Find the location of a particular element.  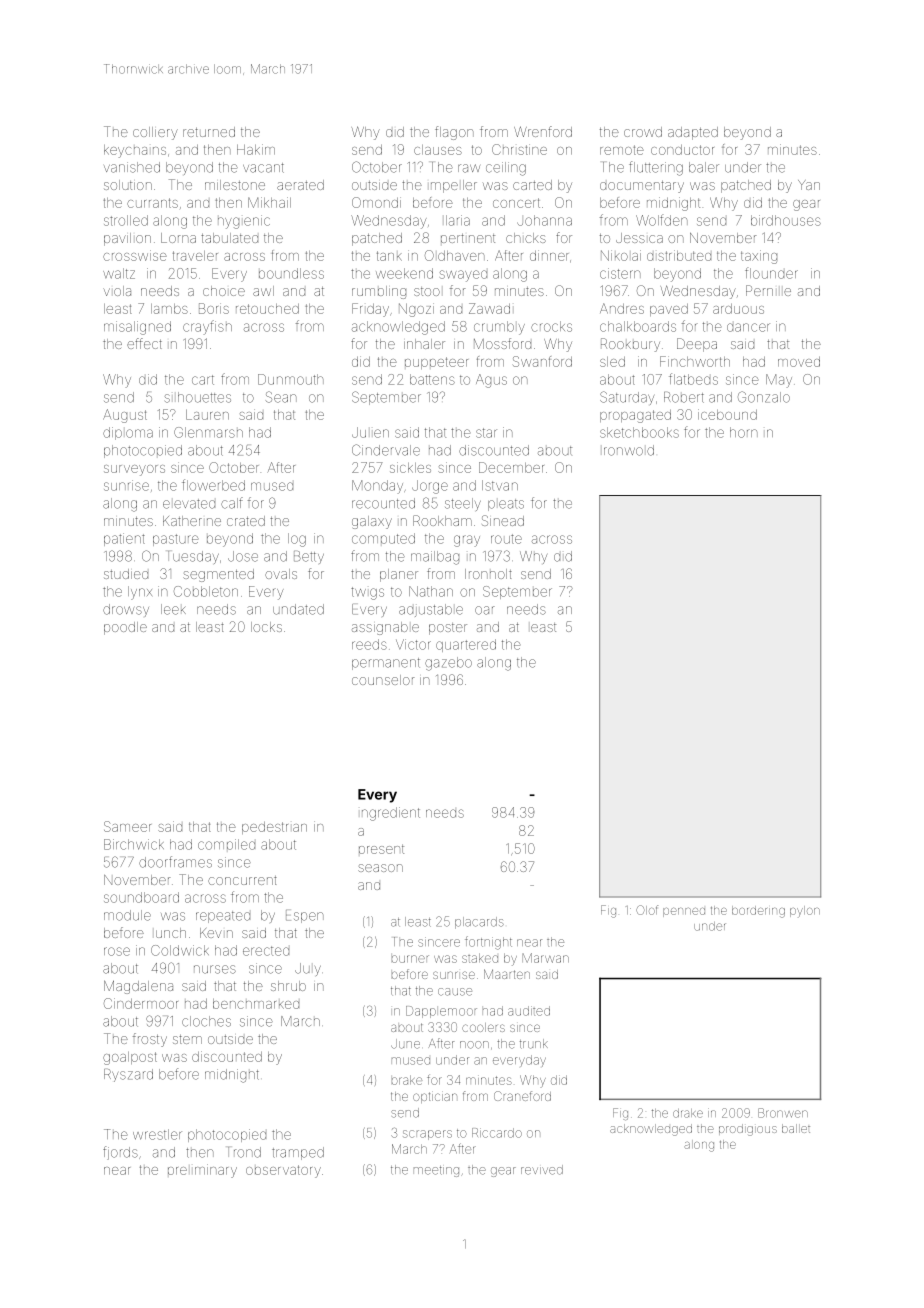

locks is located at coordinates (266, 627).
